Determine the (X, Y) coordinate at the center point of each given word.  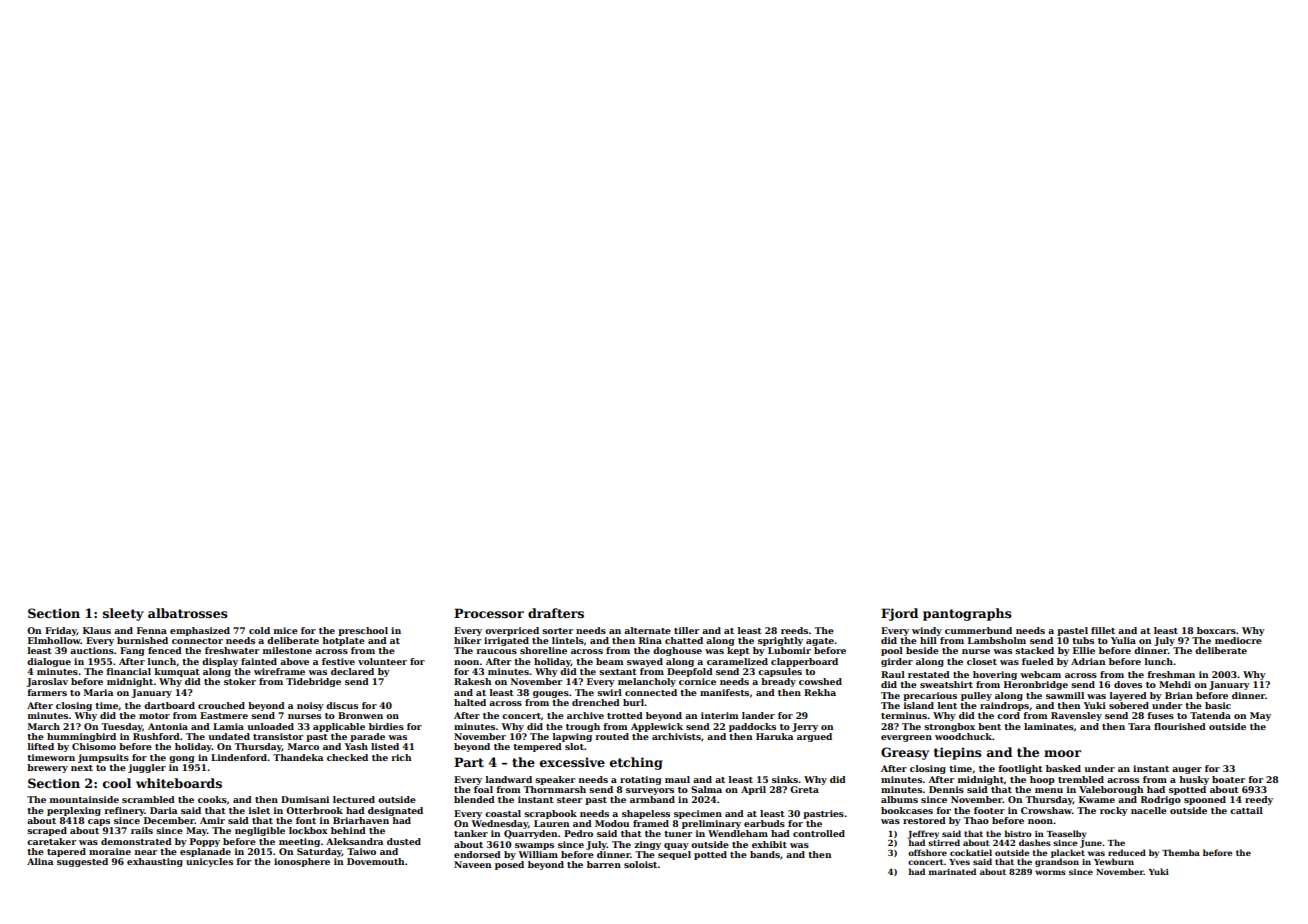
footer (989, 810)
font (306, 820)
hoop (1042, 780)
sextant (618, 672)
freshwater (232, 650)
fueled (1038, 661)
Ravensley (1076, 716)
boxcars (1216, 630)
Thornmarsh (554, 789)
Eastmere (224, 715)
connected (651, 692)
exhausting (155, 862)
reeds (794, 630)
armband (652, 799)
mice (286, 630)
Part (469, 762)
